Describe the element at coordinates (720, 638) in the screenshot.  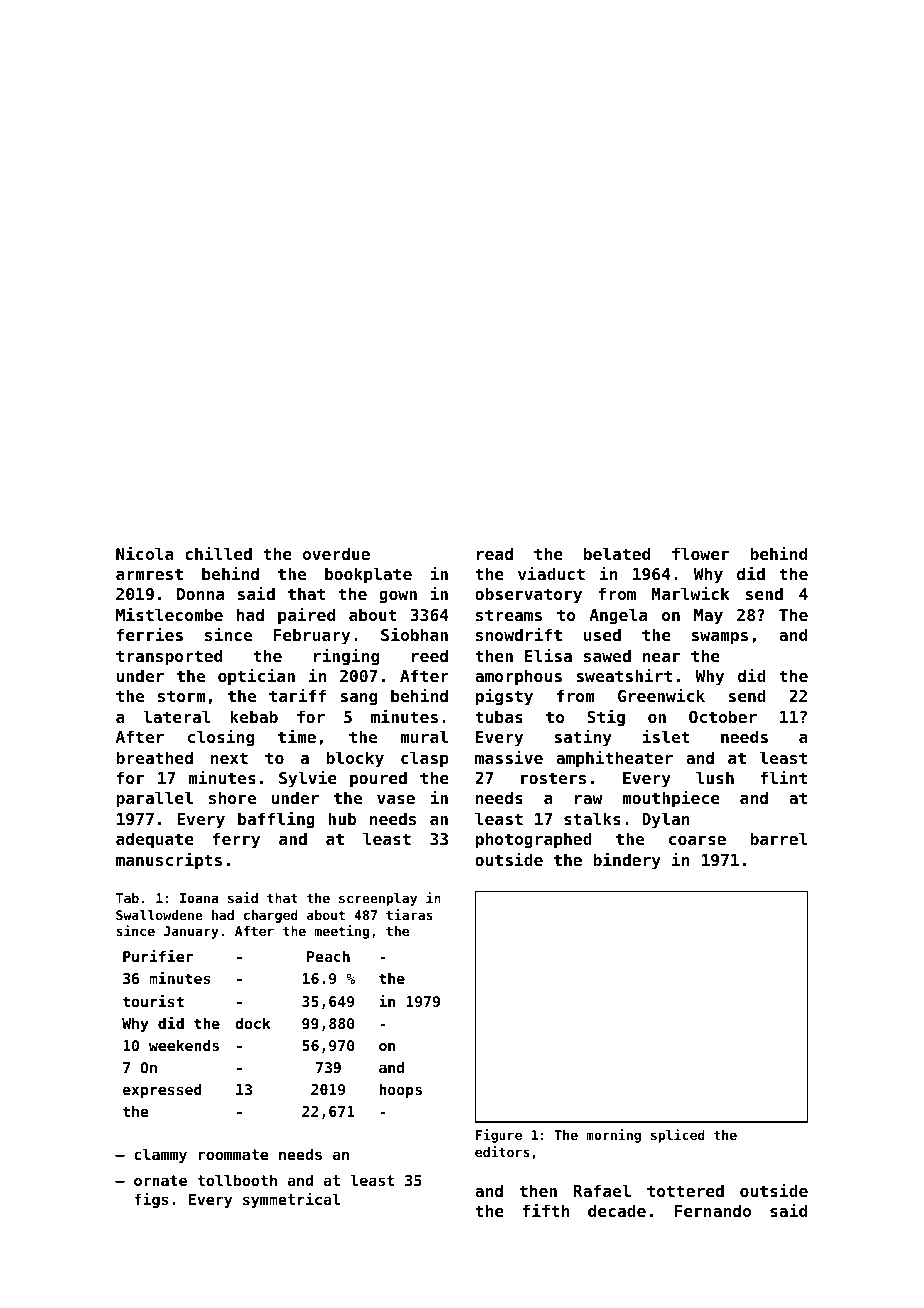
I see `swamps` at that location.
